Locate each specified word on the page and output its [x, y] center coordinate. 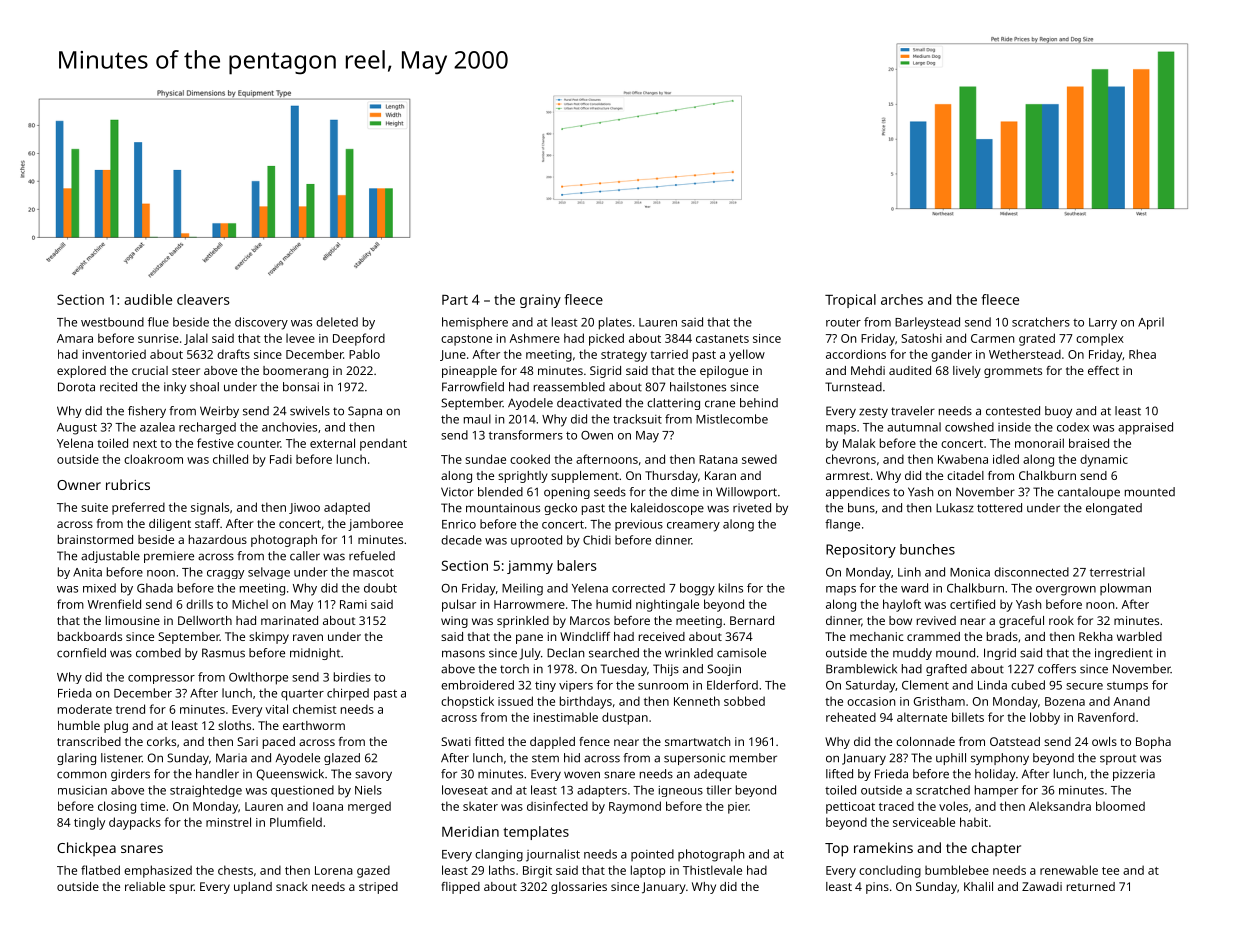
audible [148, 299]
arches [902, 299]
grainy [540, 301]
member [753, 758]
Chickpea [86, 849]
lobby [1045, 718]
